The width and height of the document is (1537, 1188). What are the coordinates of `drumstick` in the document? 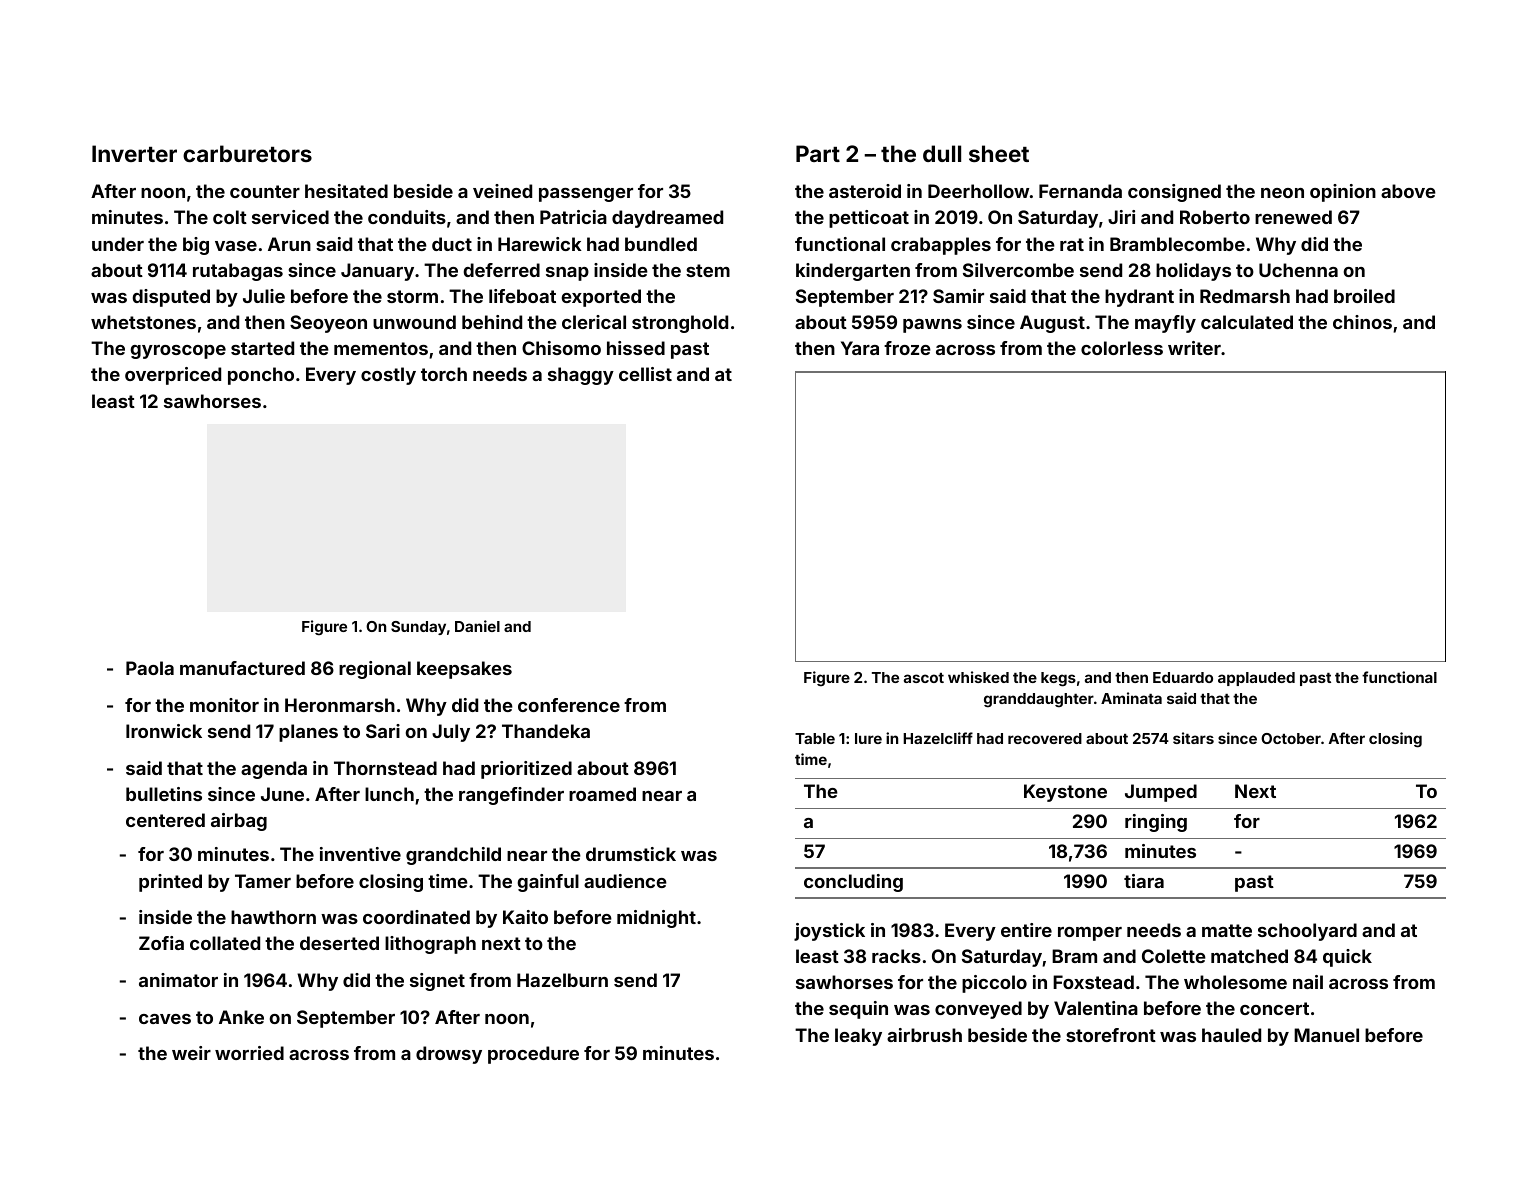 It's located at (631, 854).
